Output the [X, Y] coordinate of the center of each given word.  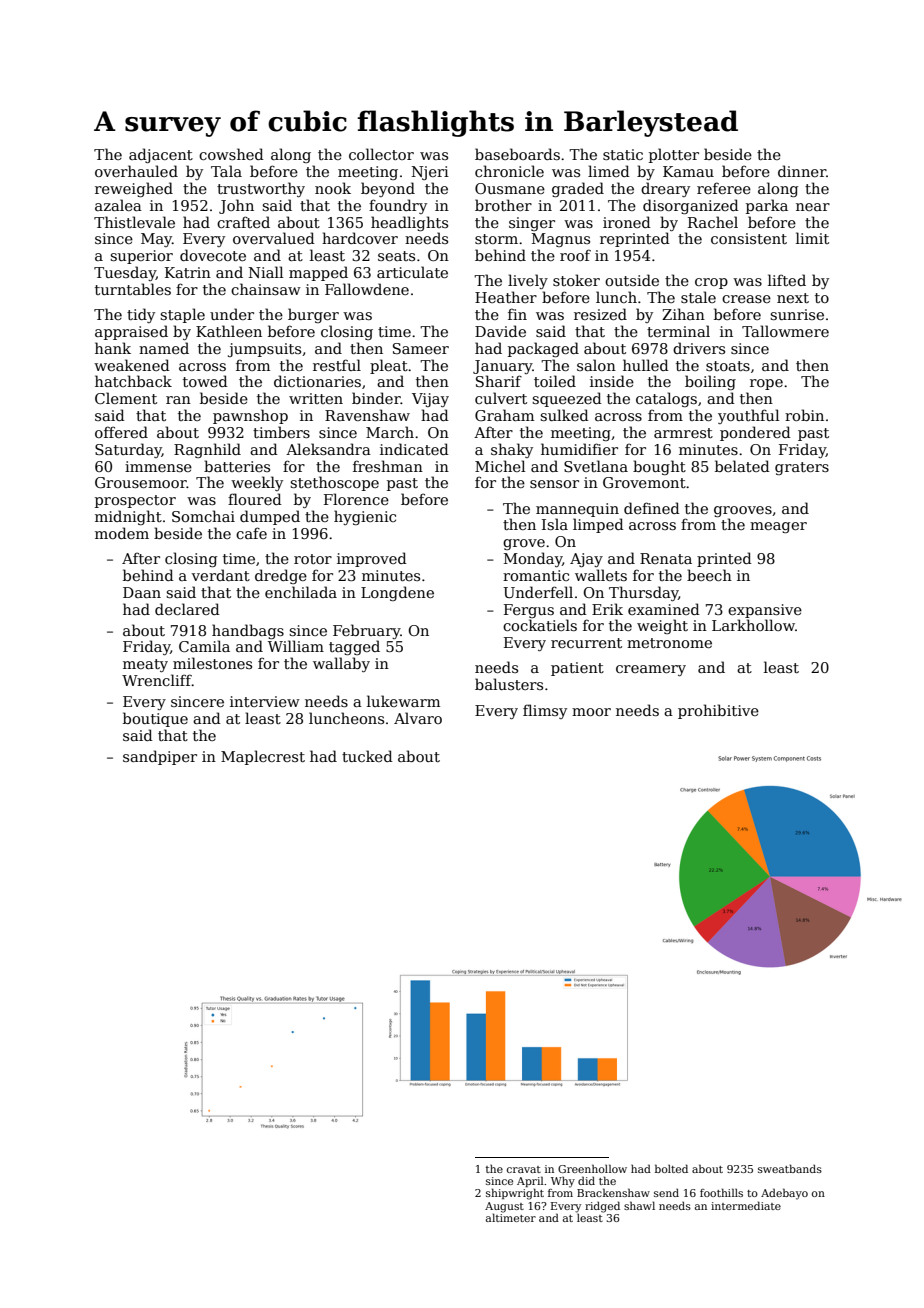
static [623, 154]
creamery [651, 670]
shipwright [515, 1194]
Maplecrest [263, 757]
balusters [509, 684]
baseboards [517, 154]
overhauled [136, 171]
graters [802, 468]
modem [122, 533]
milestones [212, 663]
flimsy [545, 711]
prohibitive [718, 711]
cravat [524, 1169]
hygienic [365, 517]
